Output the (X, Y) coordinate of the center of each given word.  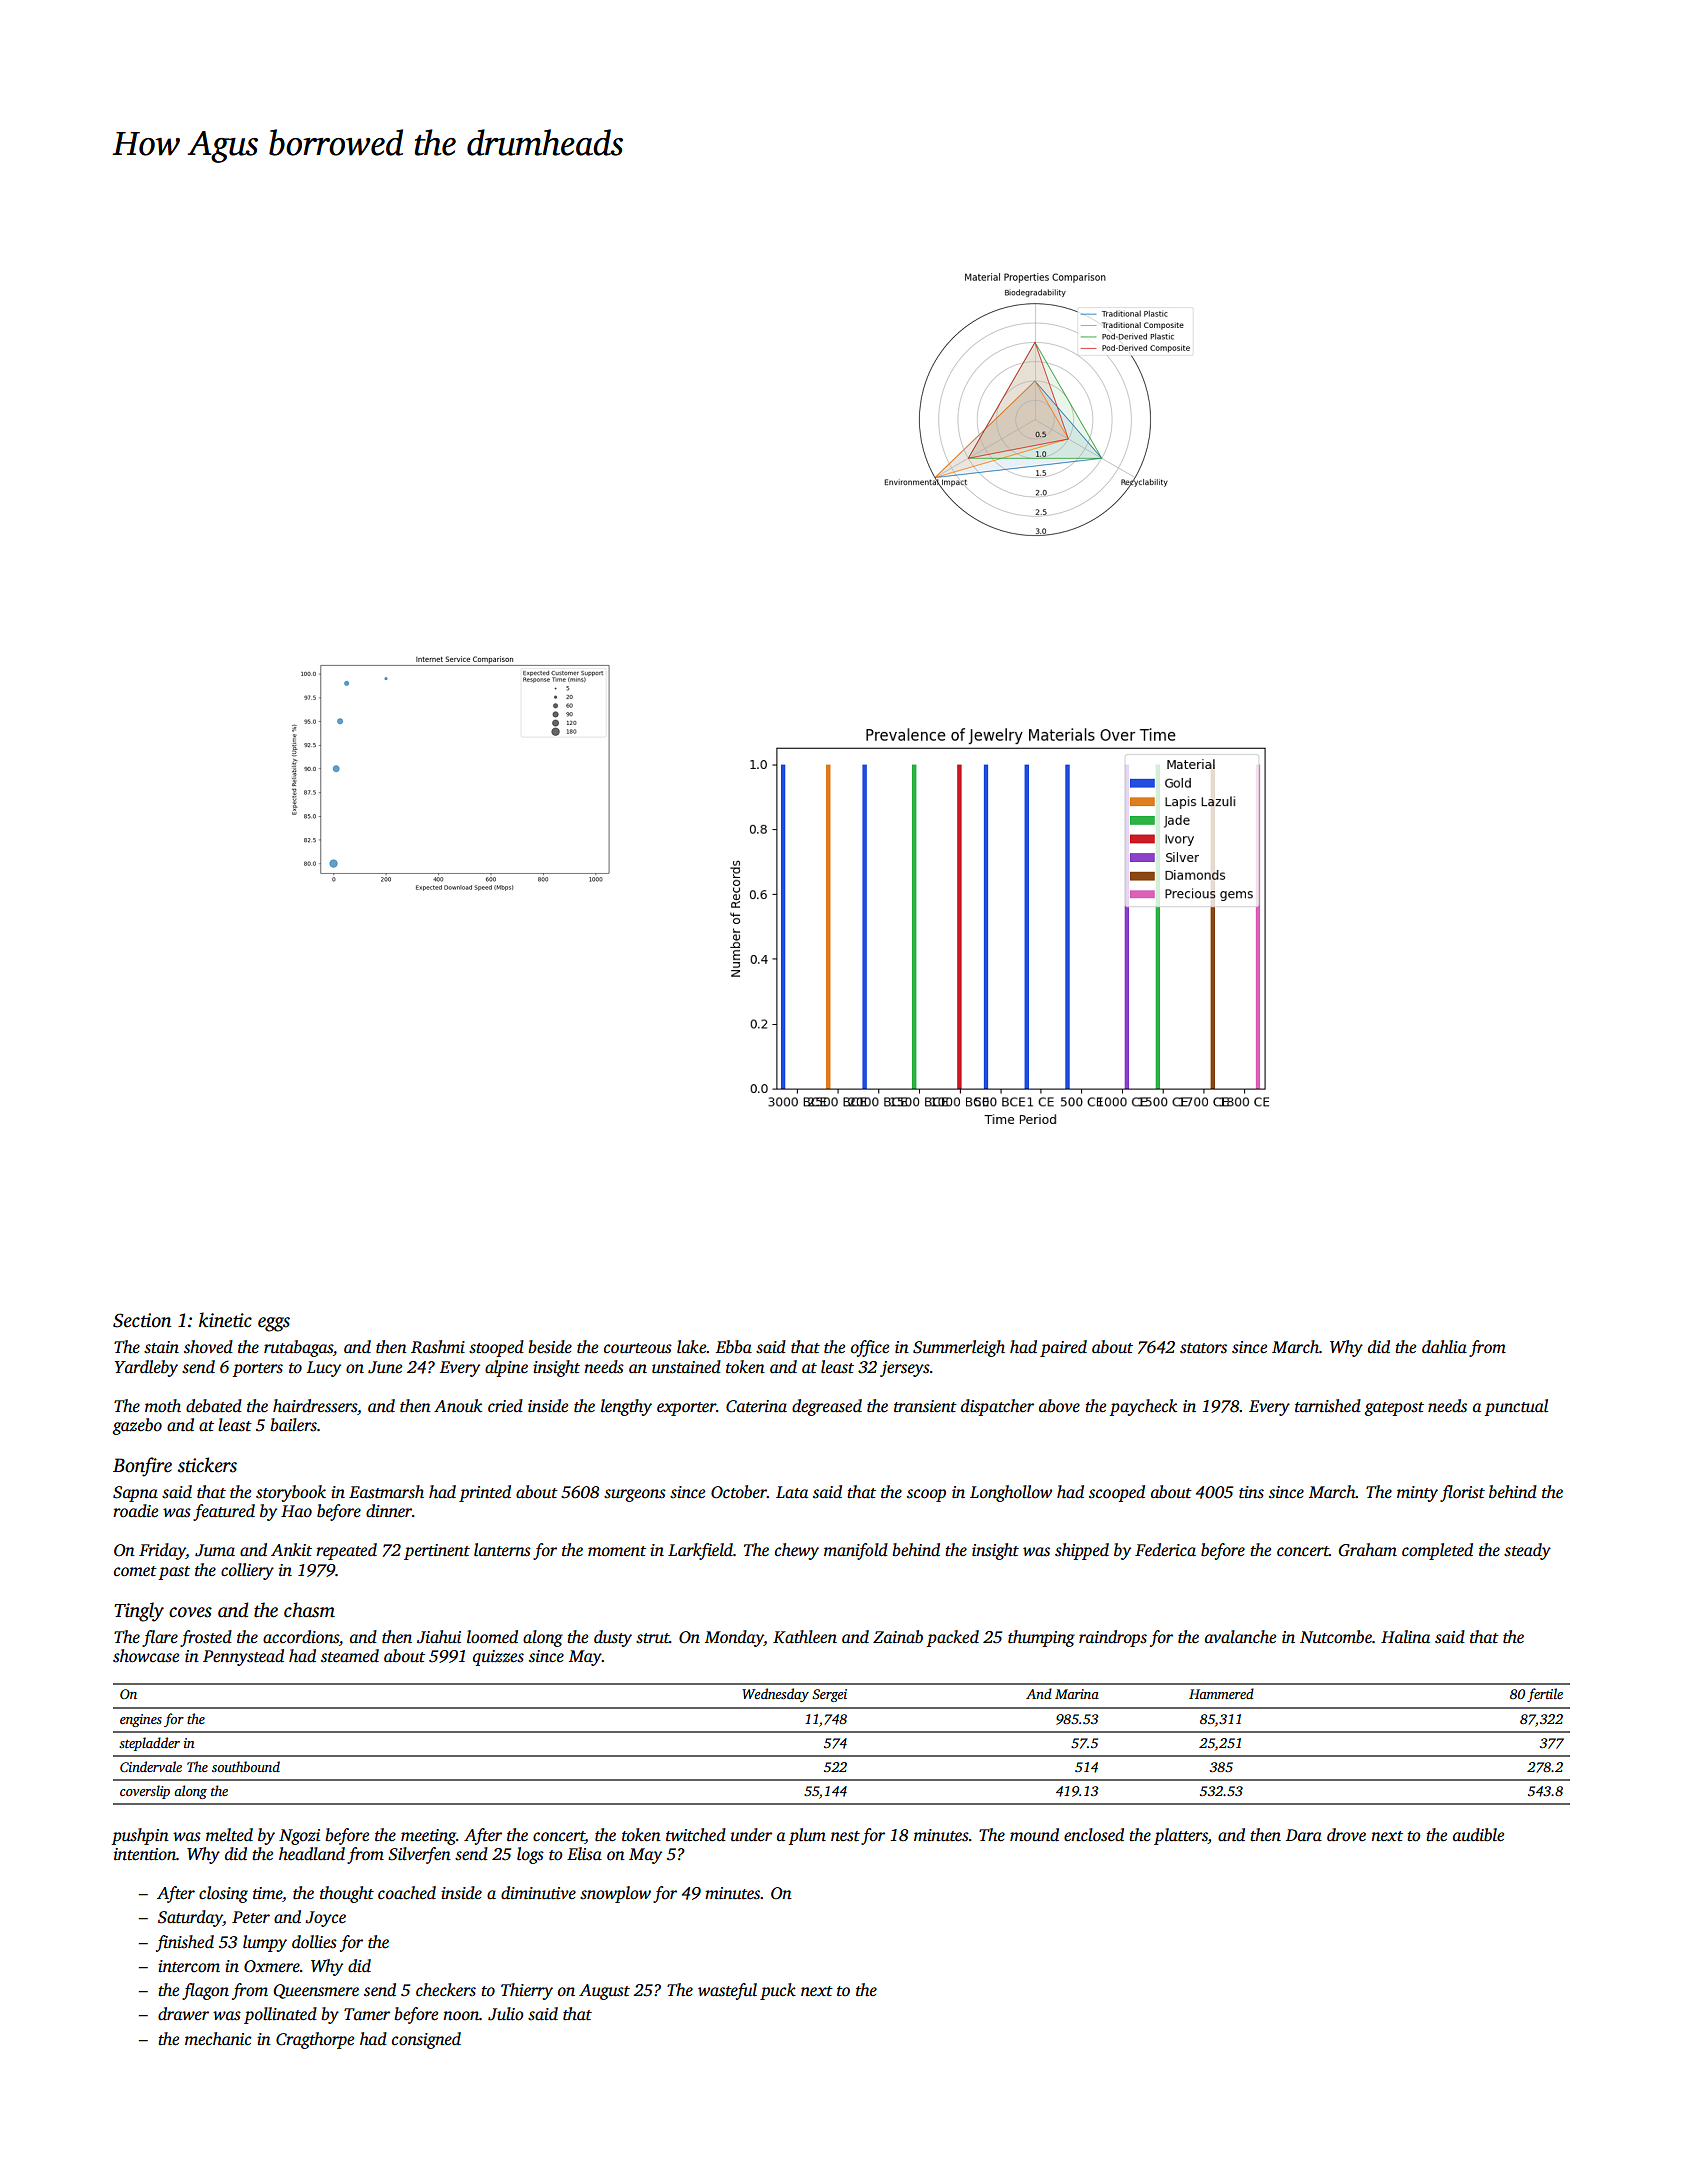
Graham (1368, 1550)
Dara (1304, 1835)
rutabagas (298, 1348)
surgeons (635, 1495)
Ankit (291, 1550)
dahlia (1444, 1347)
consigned (426, 2040)
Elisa (584, 1854)
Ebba (734, 1347)
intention (145, 1854)
